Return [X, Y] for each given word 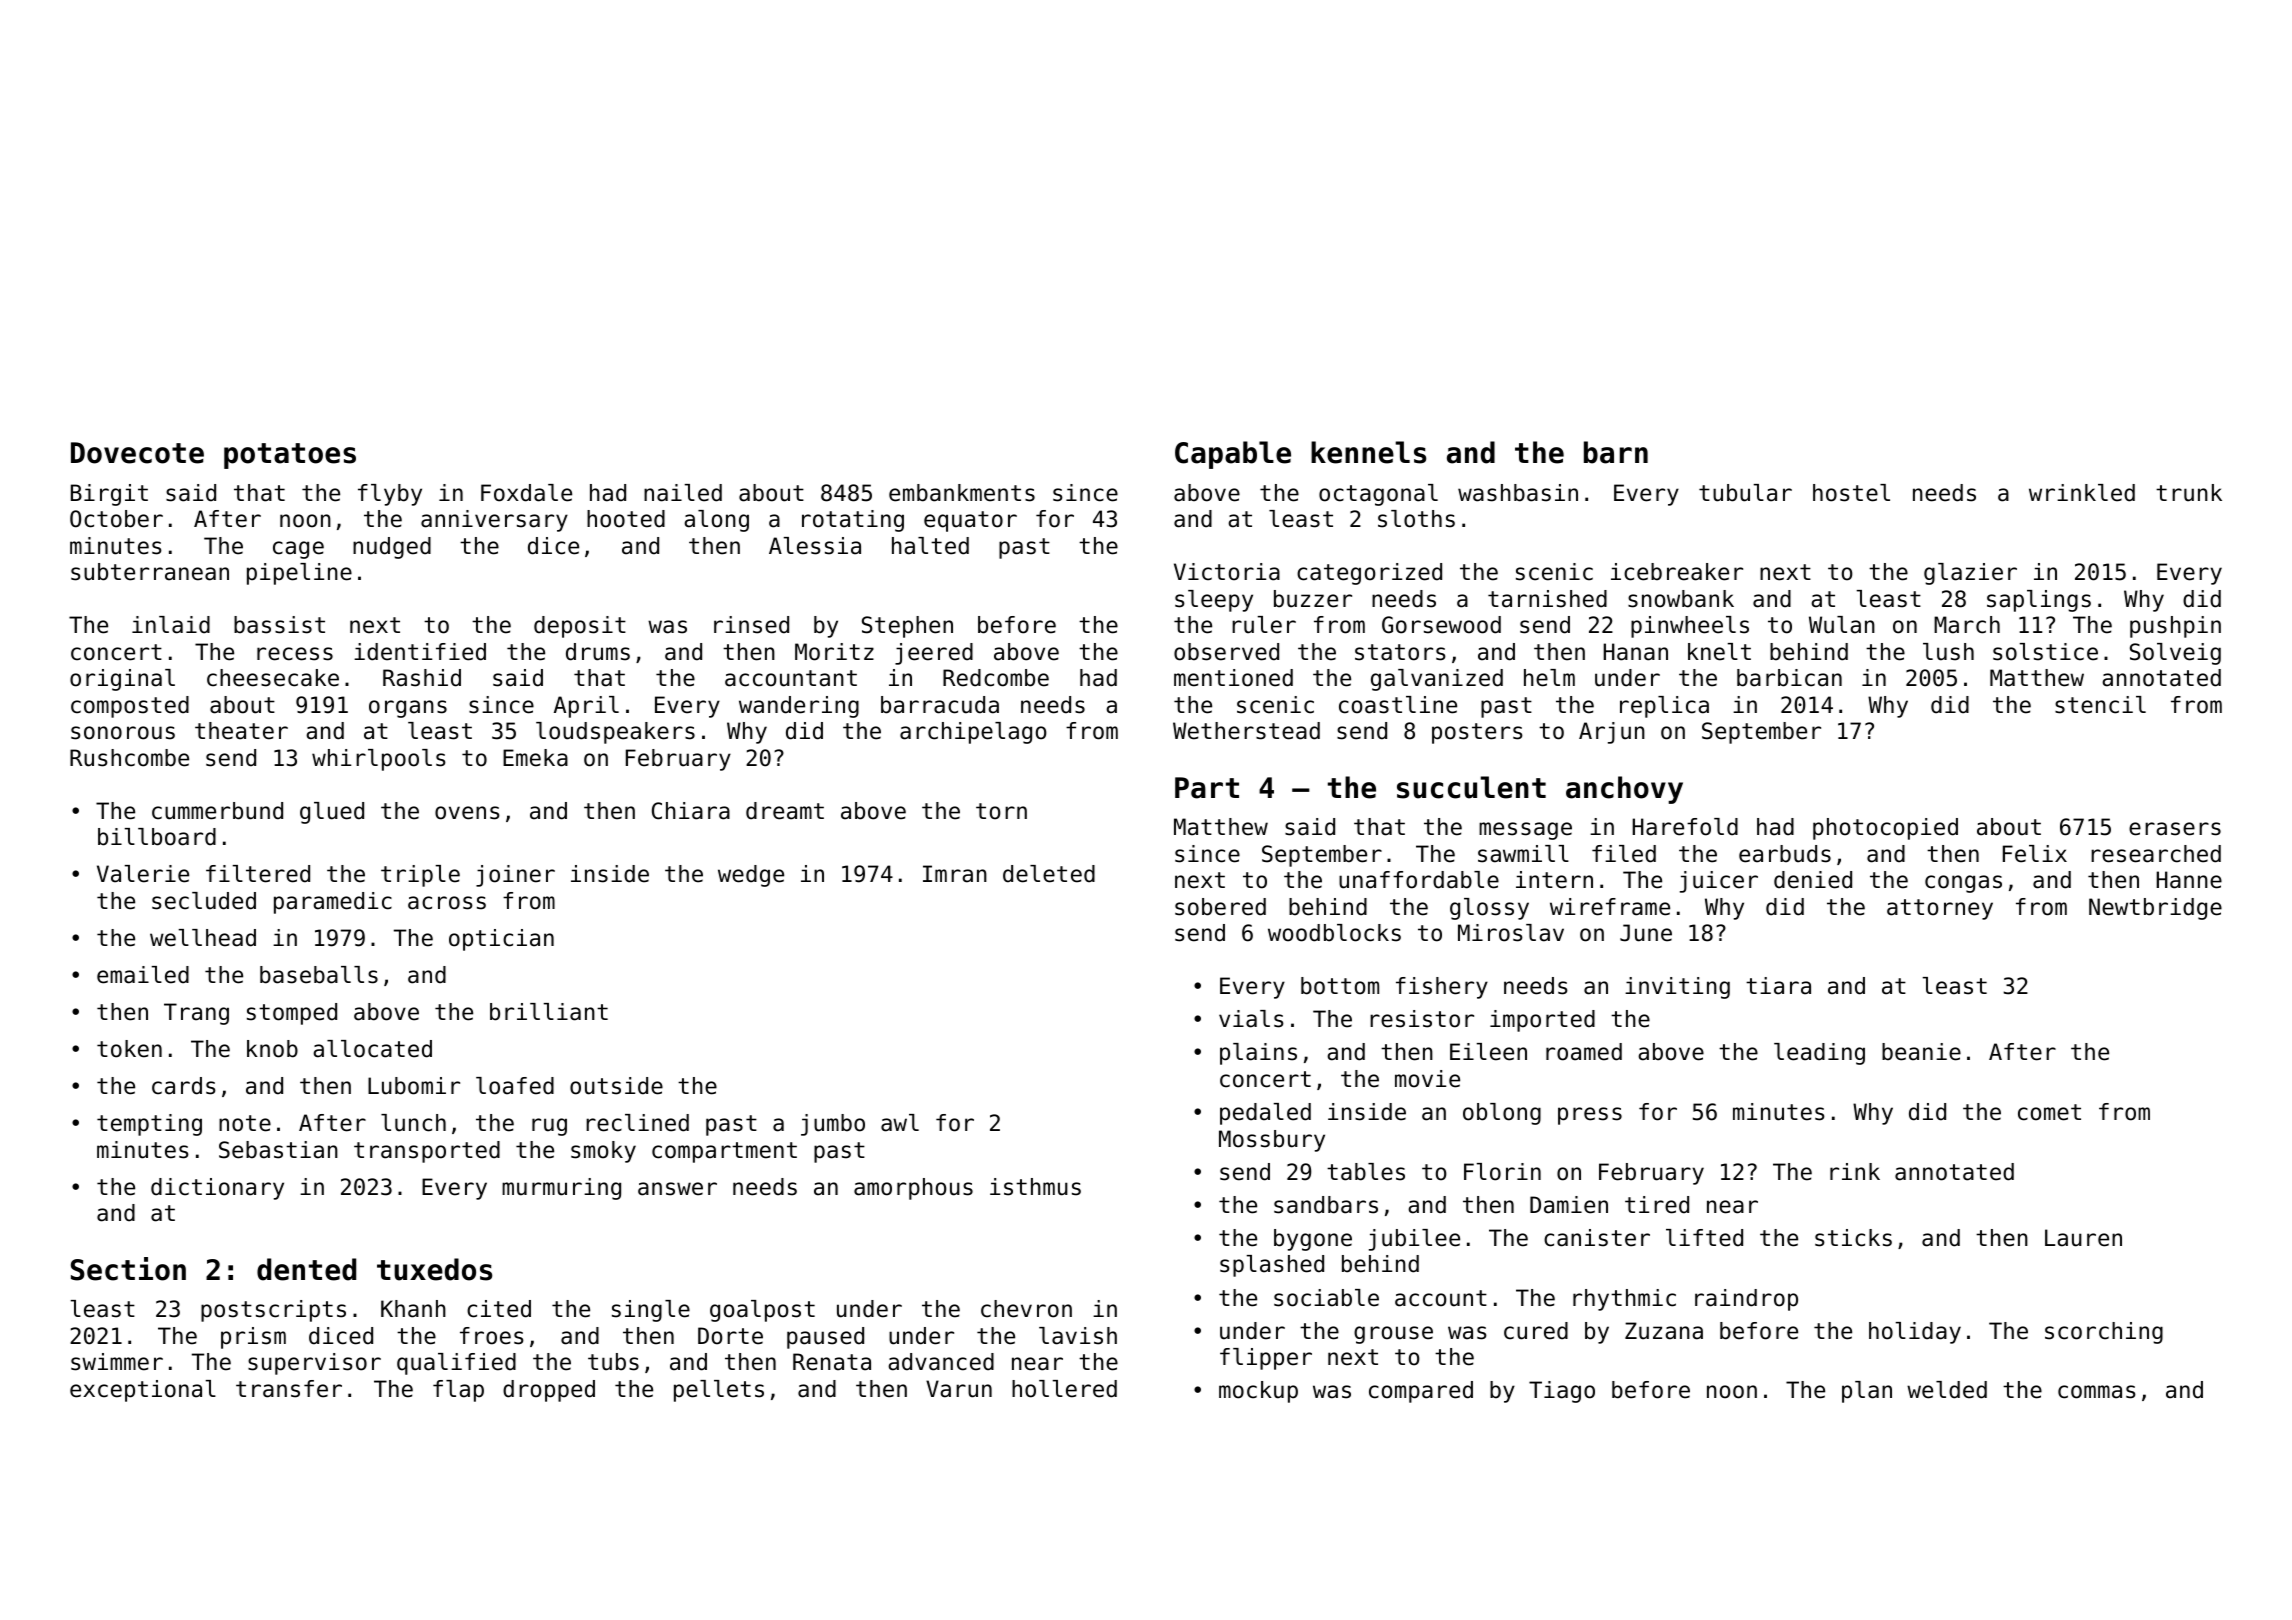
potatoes [290, 456]
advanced [941, 1362]
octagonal [1378, 495]
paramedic [333, 903]
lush [1948, 652]
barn [1616, 452]
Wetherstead [1246, 731]
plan [1867, 1392]
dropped [549, 1391]
